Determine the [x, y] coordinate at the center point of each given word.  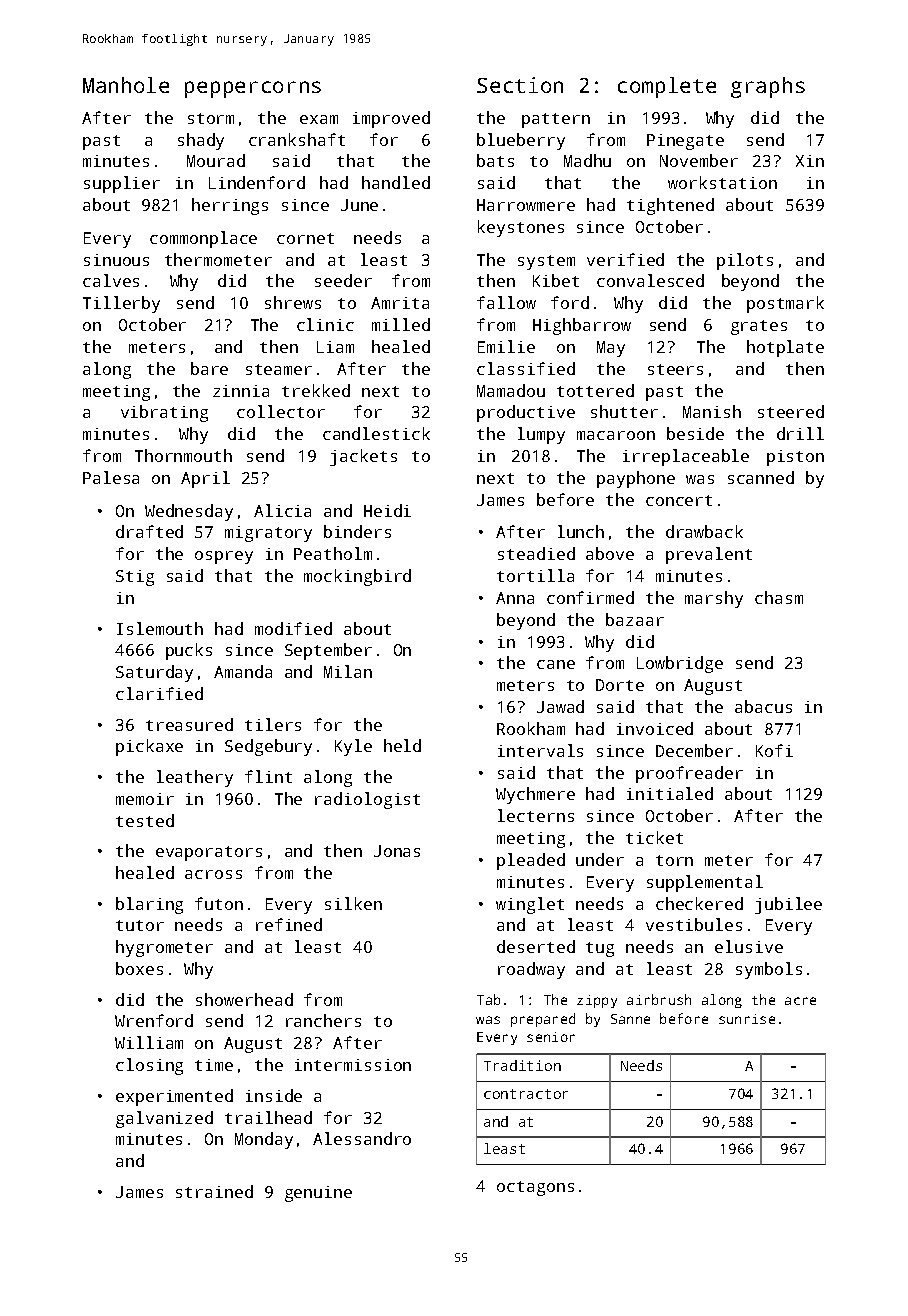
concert [679, 500]
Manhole [126, 85]
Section [520, 85]
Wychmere [535, 795]
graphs [768, 87]
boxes [139, 968]
